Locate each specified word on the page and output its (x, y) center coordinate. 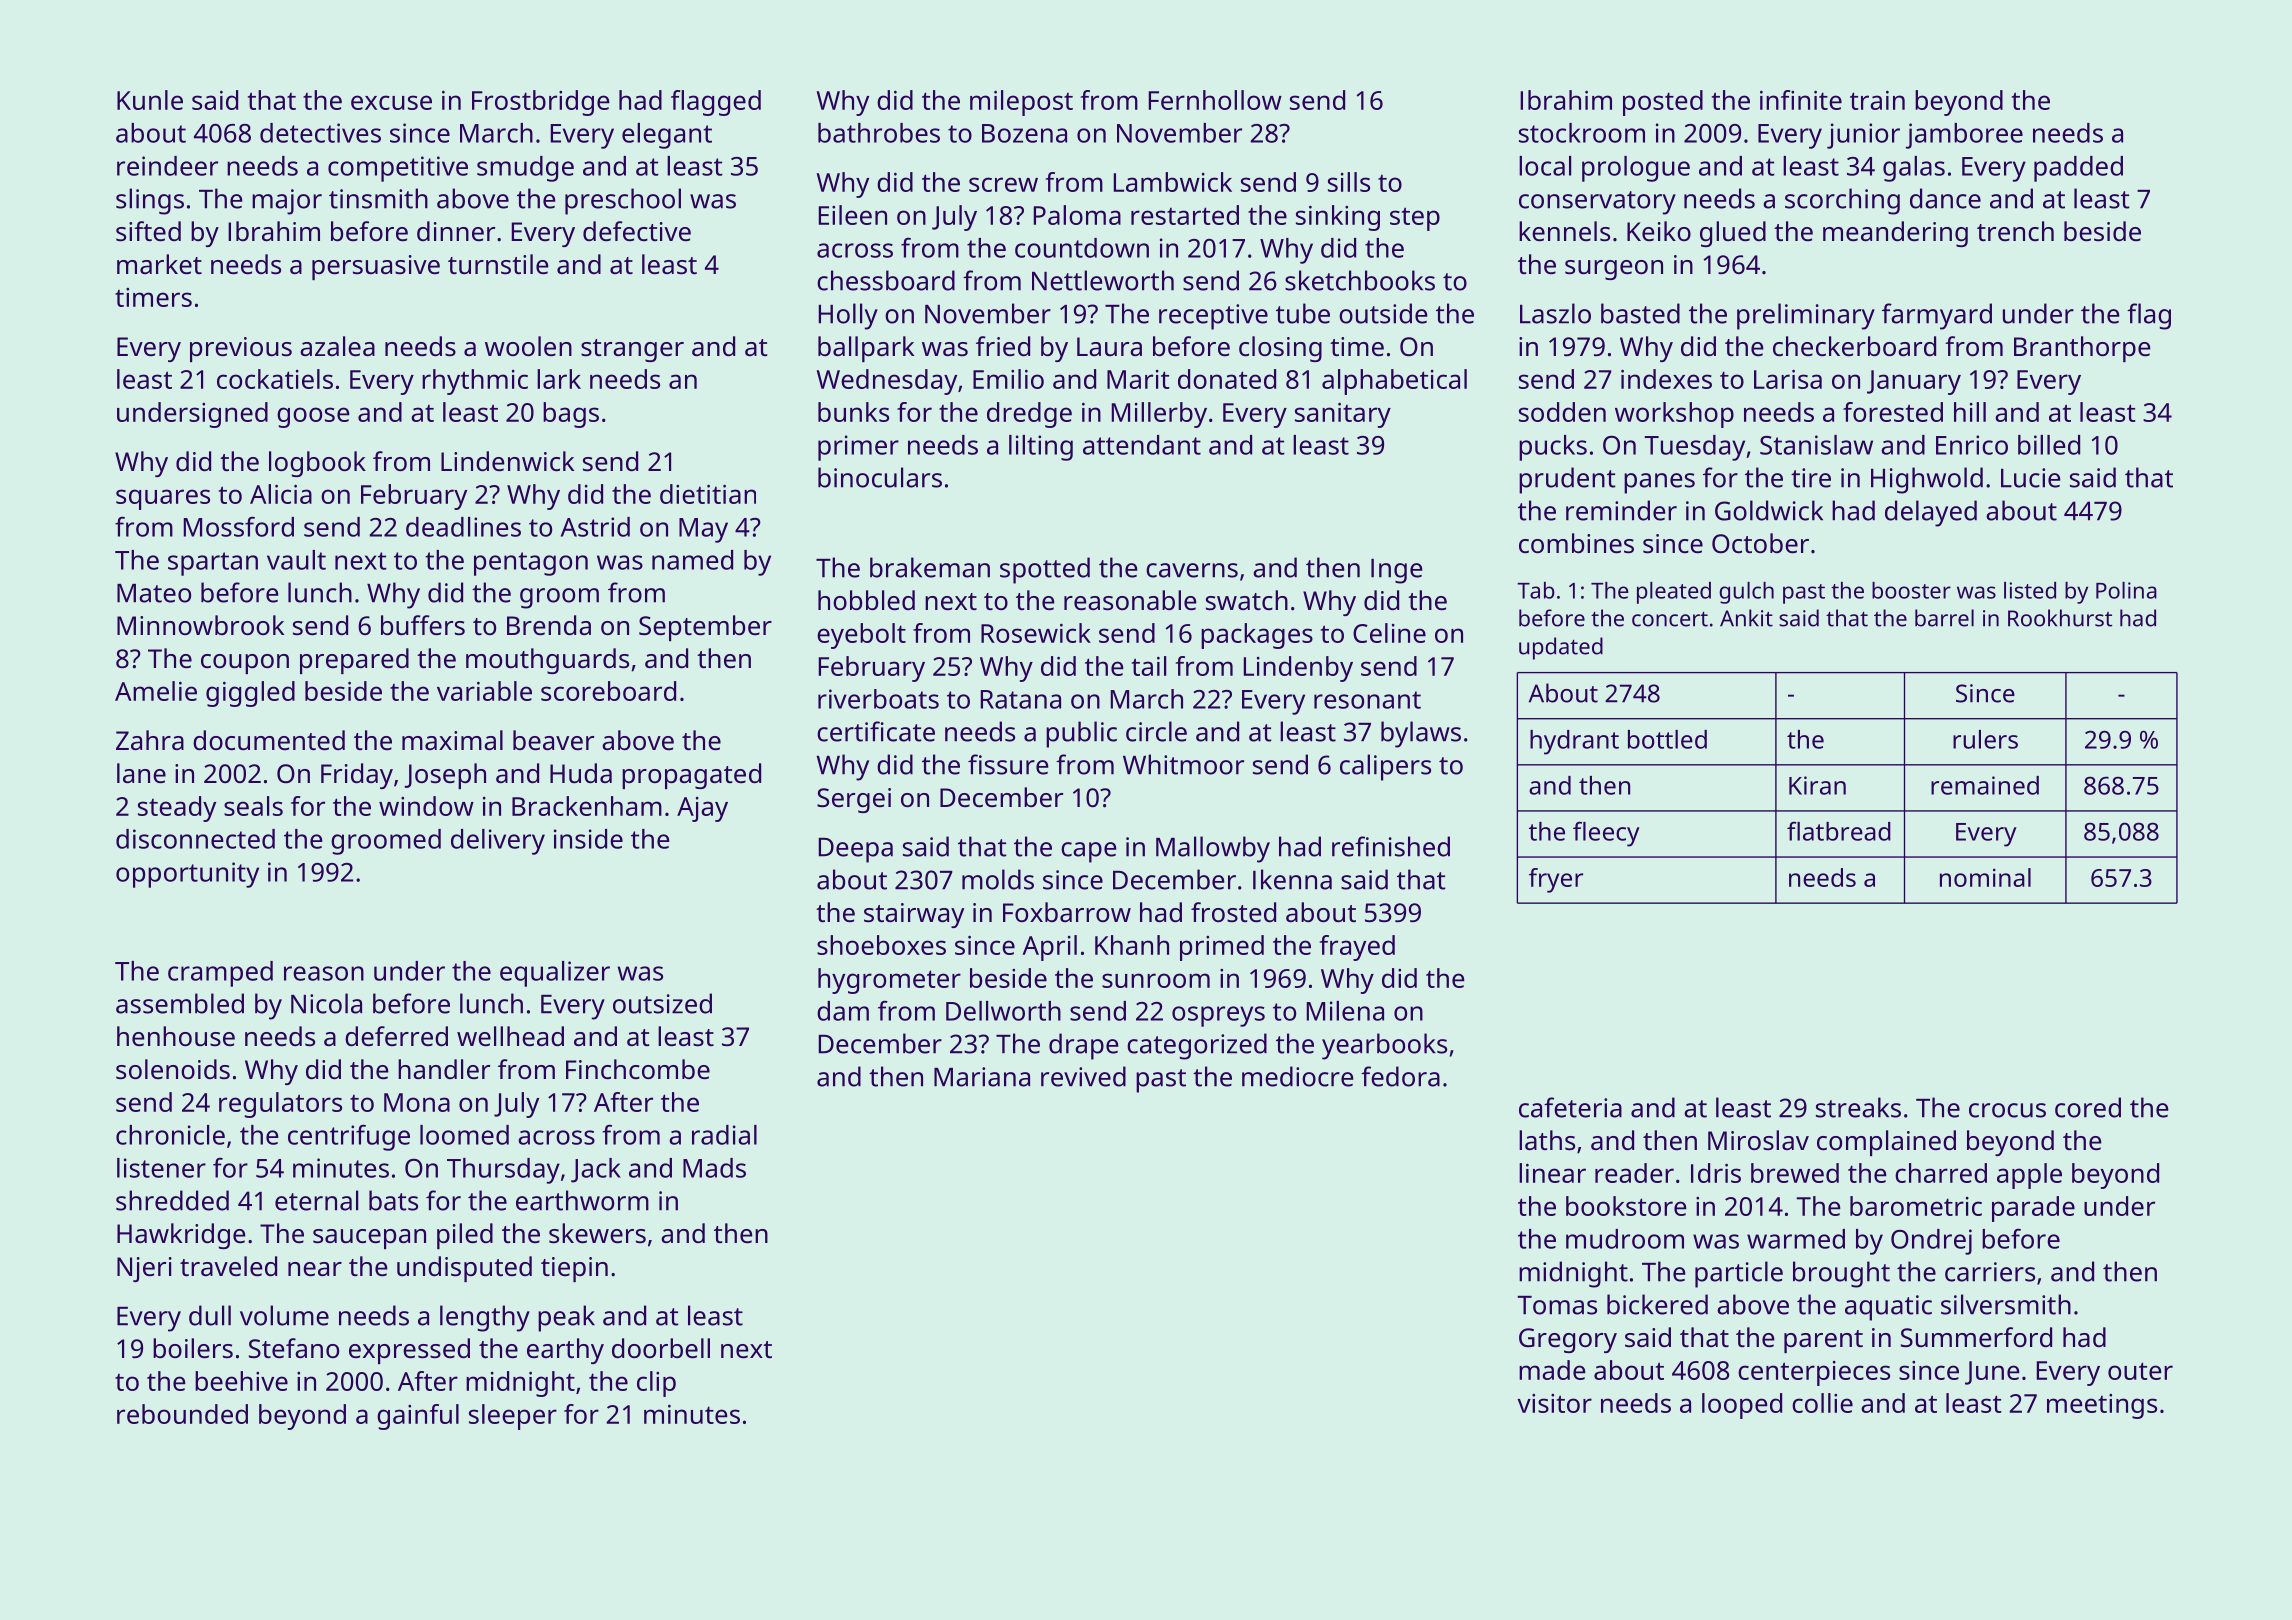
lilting (1041, 448)
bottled (1667, 739)
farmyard (1937, 316)
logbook (317, 464)
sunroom (1156, 980)
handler (444, 1069)
